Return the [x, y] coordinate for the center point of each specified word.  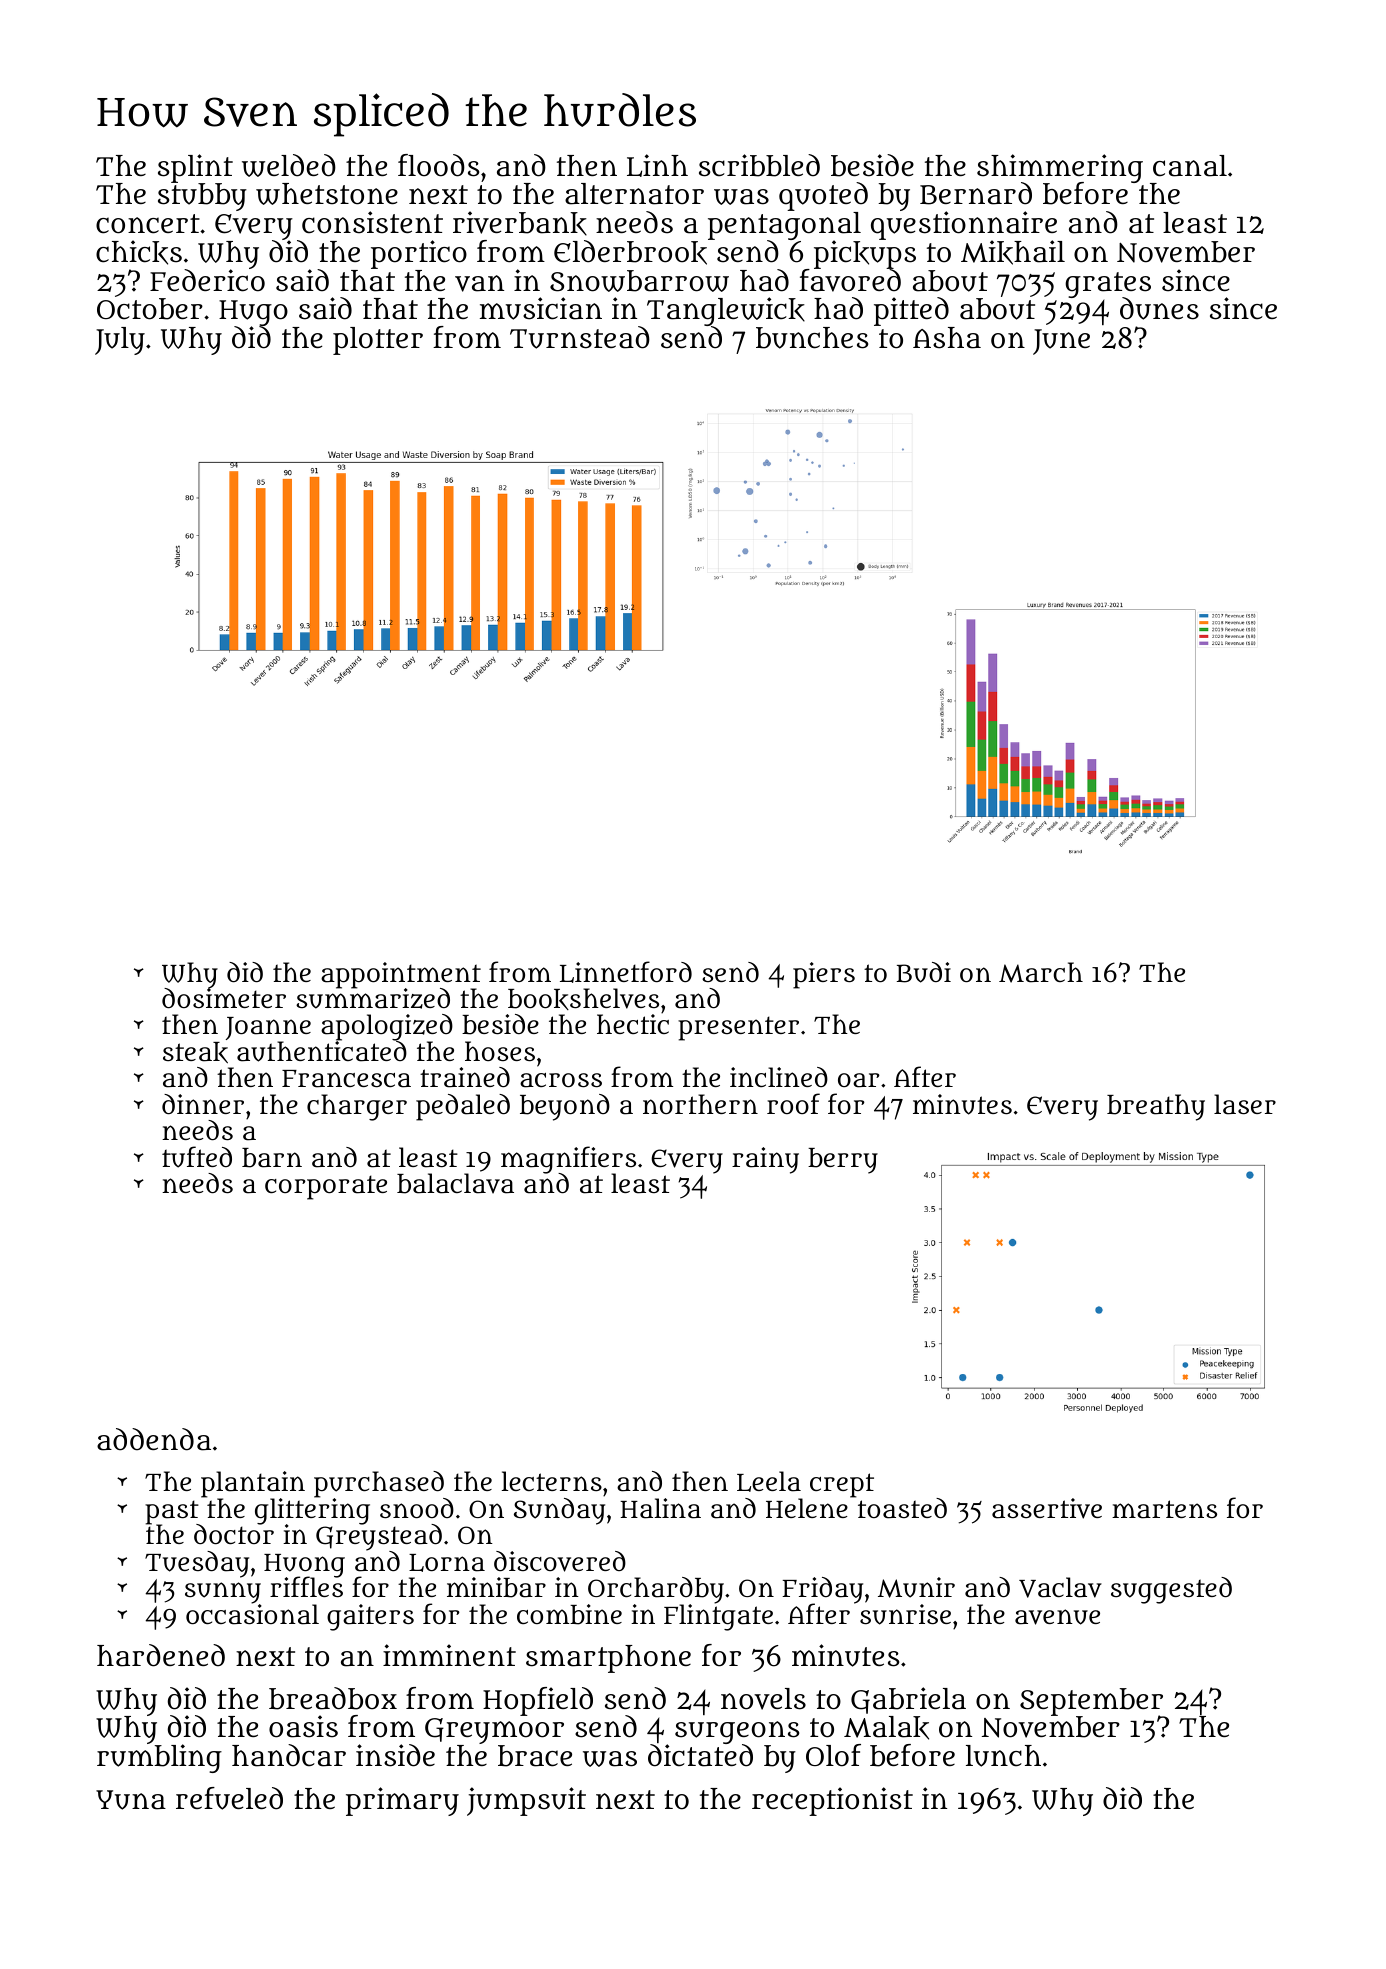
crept [842, 1485]
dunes [1159, 308]
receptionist [832, 1801]
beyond [565, 1107]
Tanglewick [726, 312]
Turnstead [580, 337]
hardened [161, 1655]
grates [1108, 285]
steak [195, 1053]
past [172, 1512]
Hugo [253, 313]
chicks [139, 252]
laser [1245, 1104]
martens [1164, 1509]
